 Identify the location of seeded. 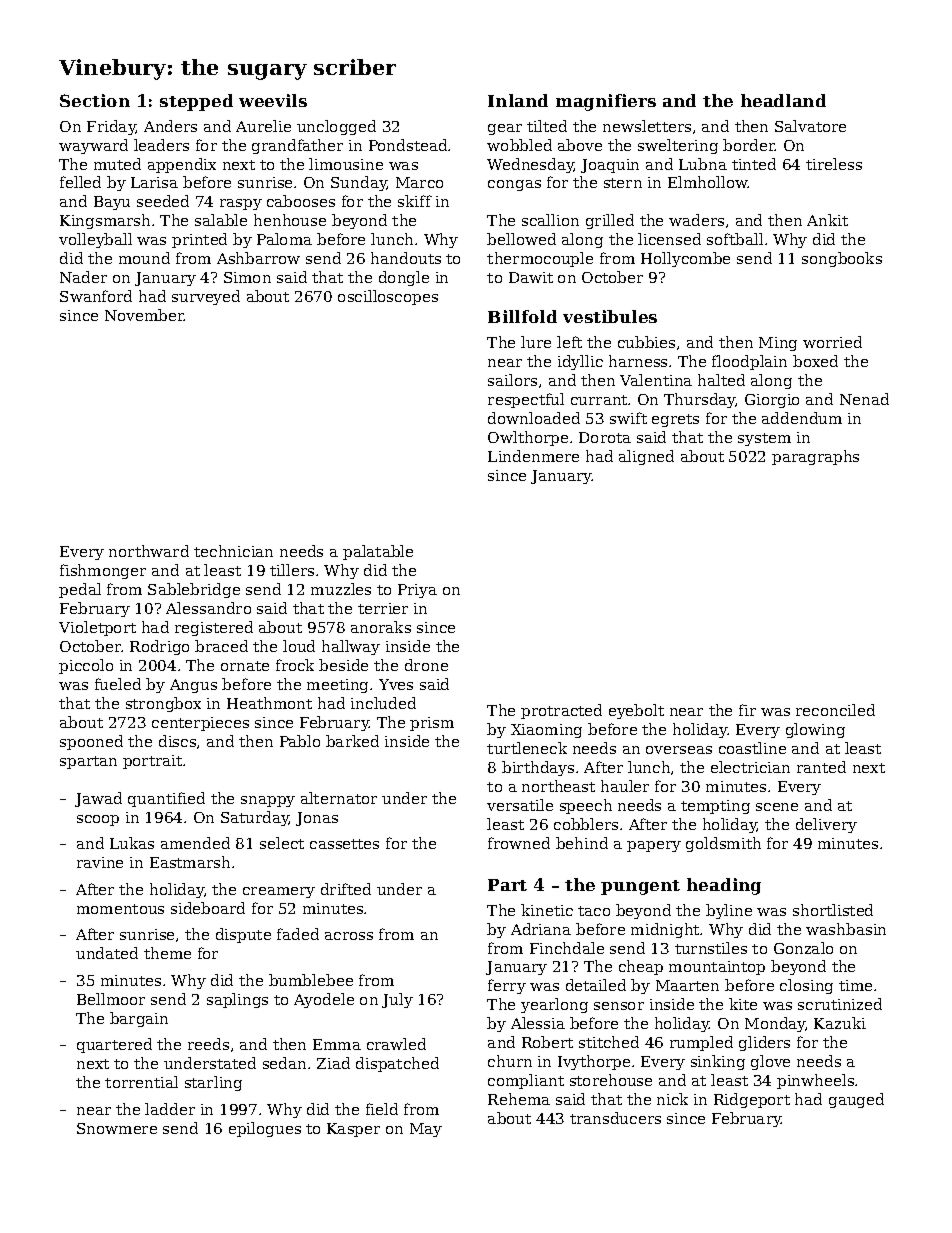
(163, 201).
